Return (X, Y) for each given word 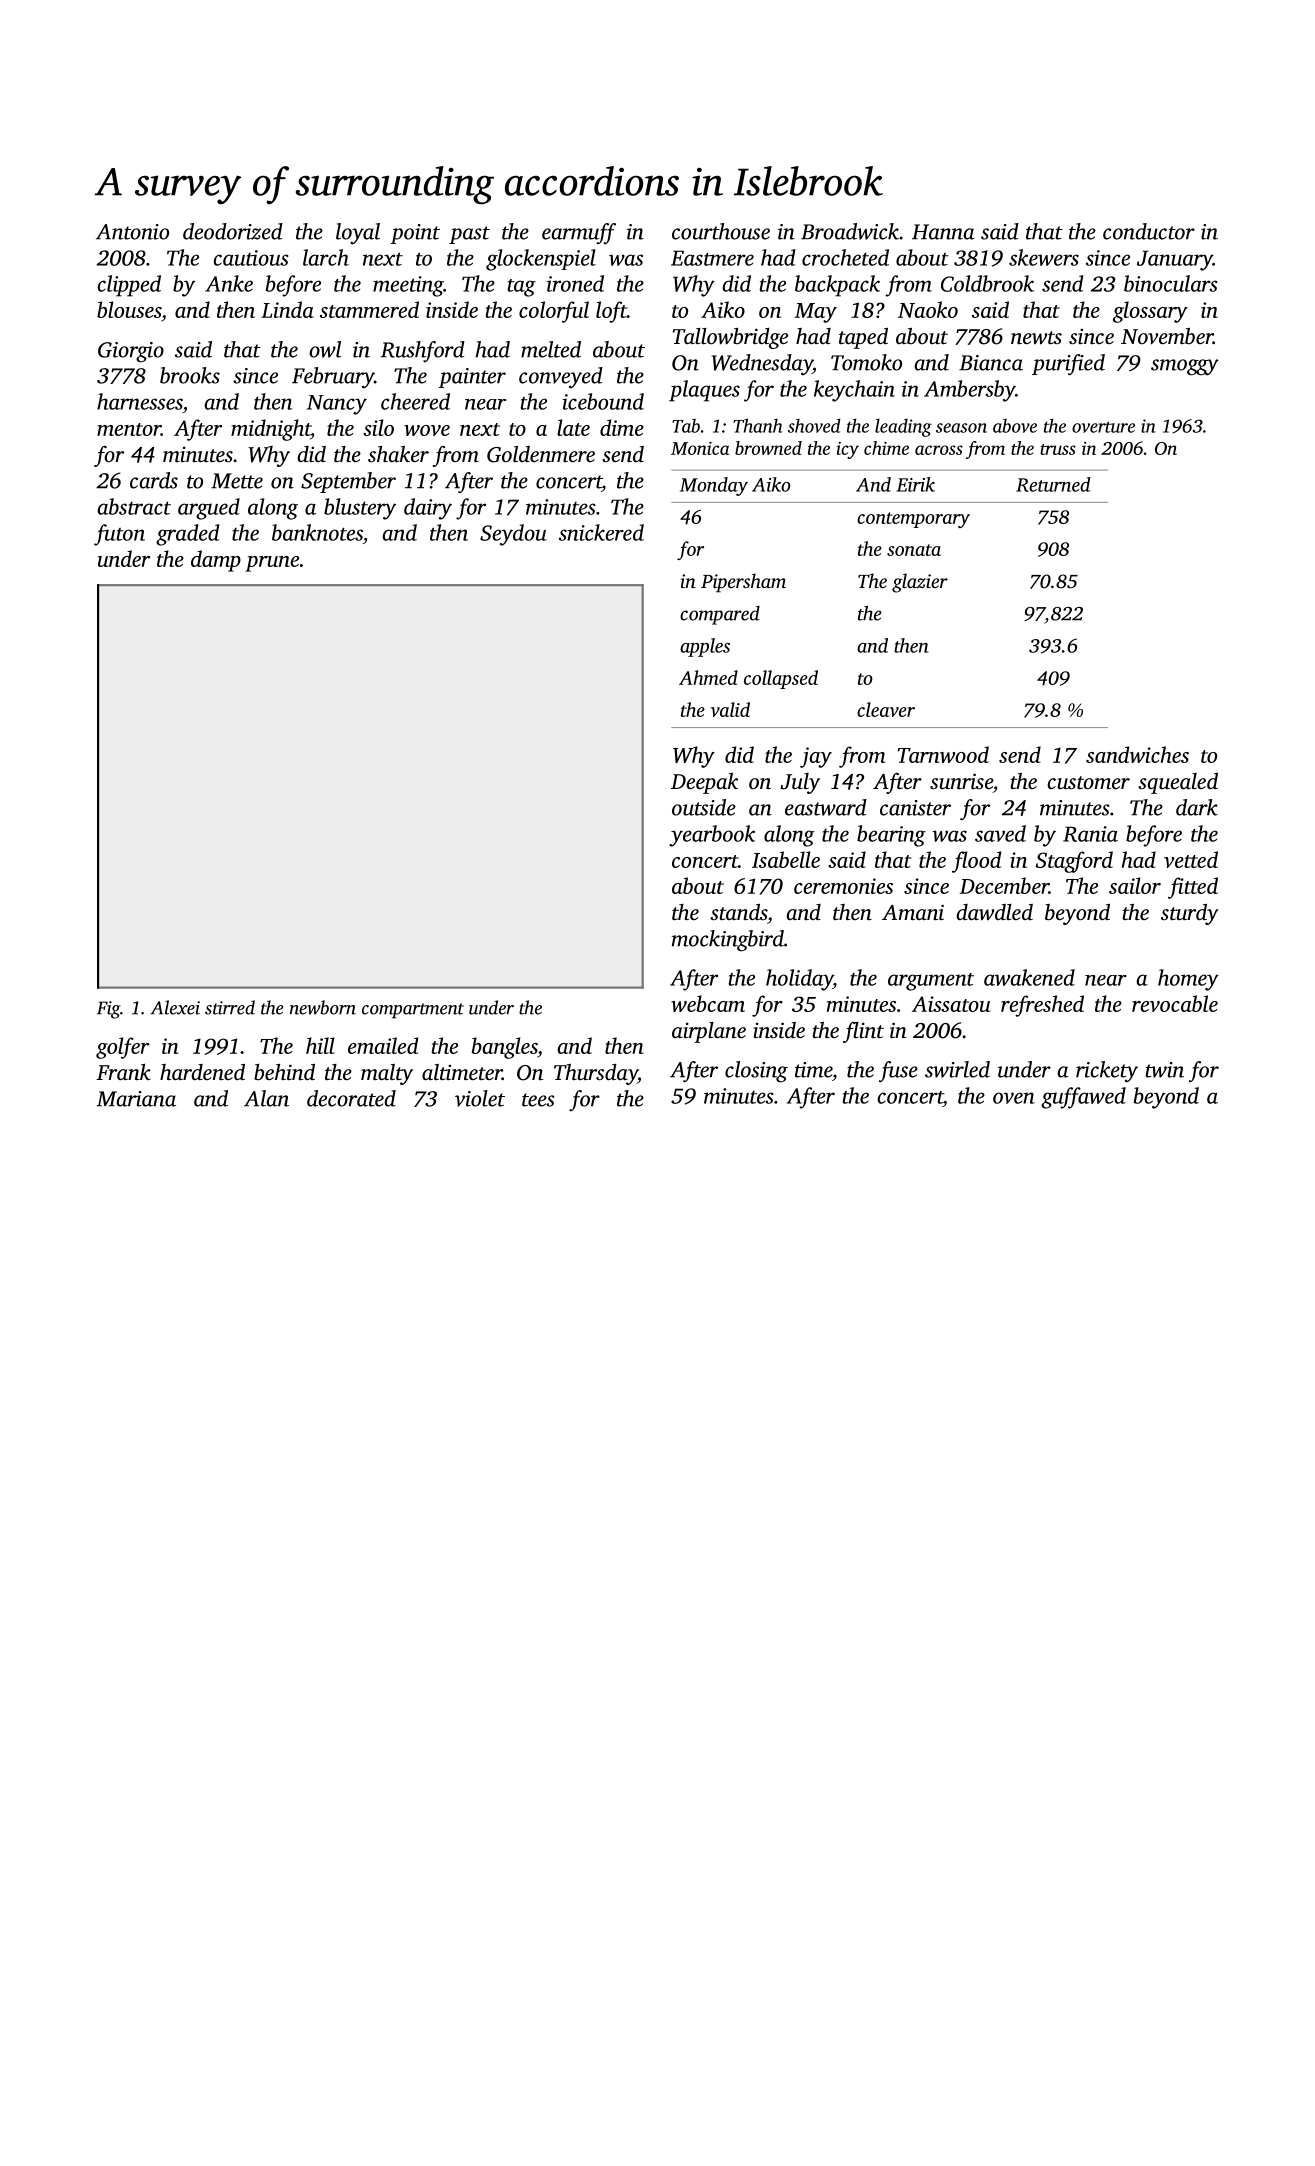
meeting (408, 286)
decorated (351, 1098)
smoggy (1185, 367)
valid (730, 709)
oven (1014, 1098)
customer (1088, 782)
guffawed (1083, 1098)
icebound (603, 401)
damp (216, 561)
